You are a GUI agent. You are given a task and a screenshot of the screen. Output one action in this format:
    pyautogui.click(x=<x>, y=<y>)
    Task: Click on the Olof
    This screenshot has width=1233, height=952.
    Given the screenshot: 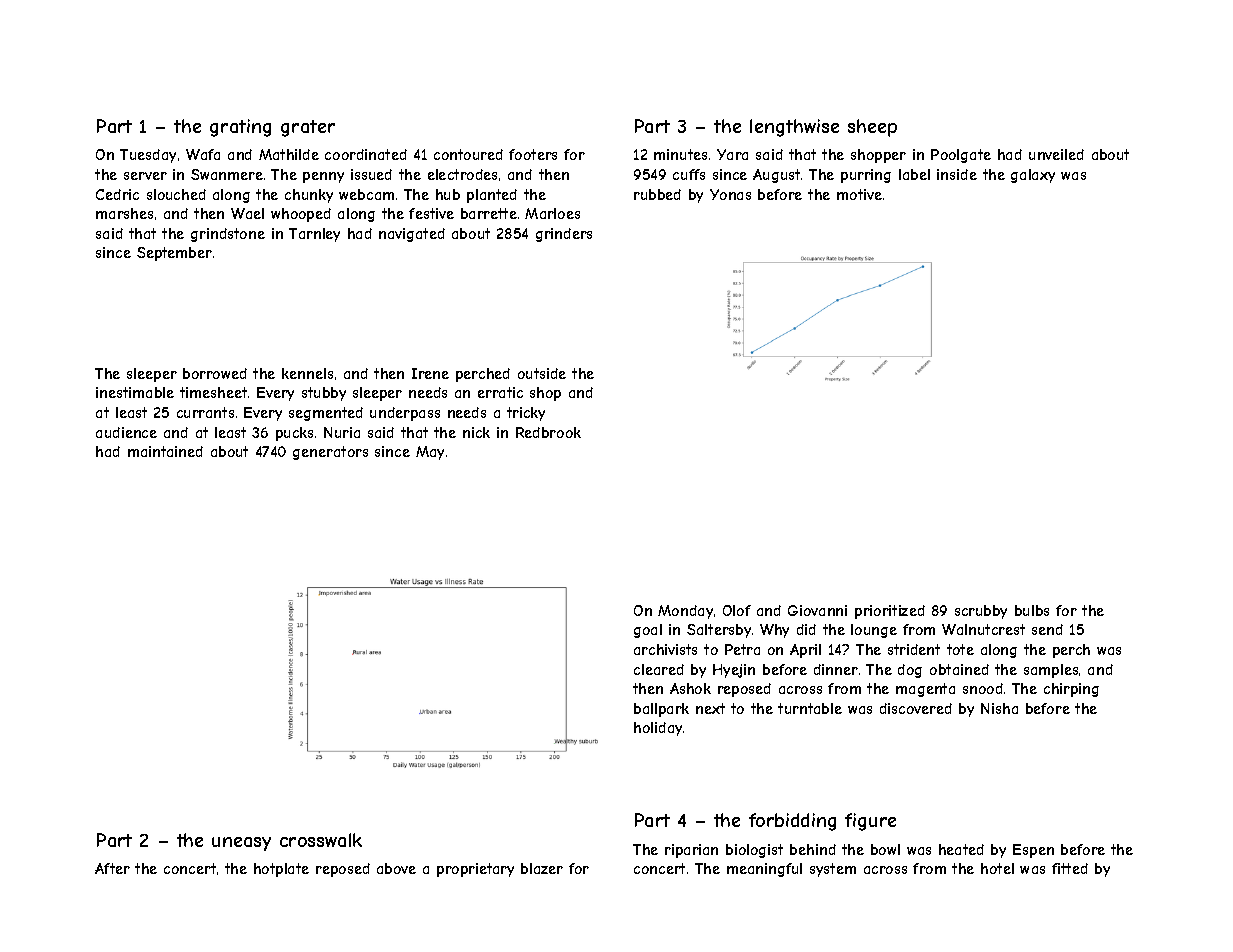 What is the action you would take?
    pyautogui.click(x=737, y=610)
